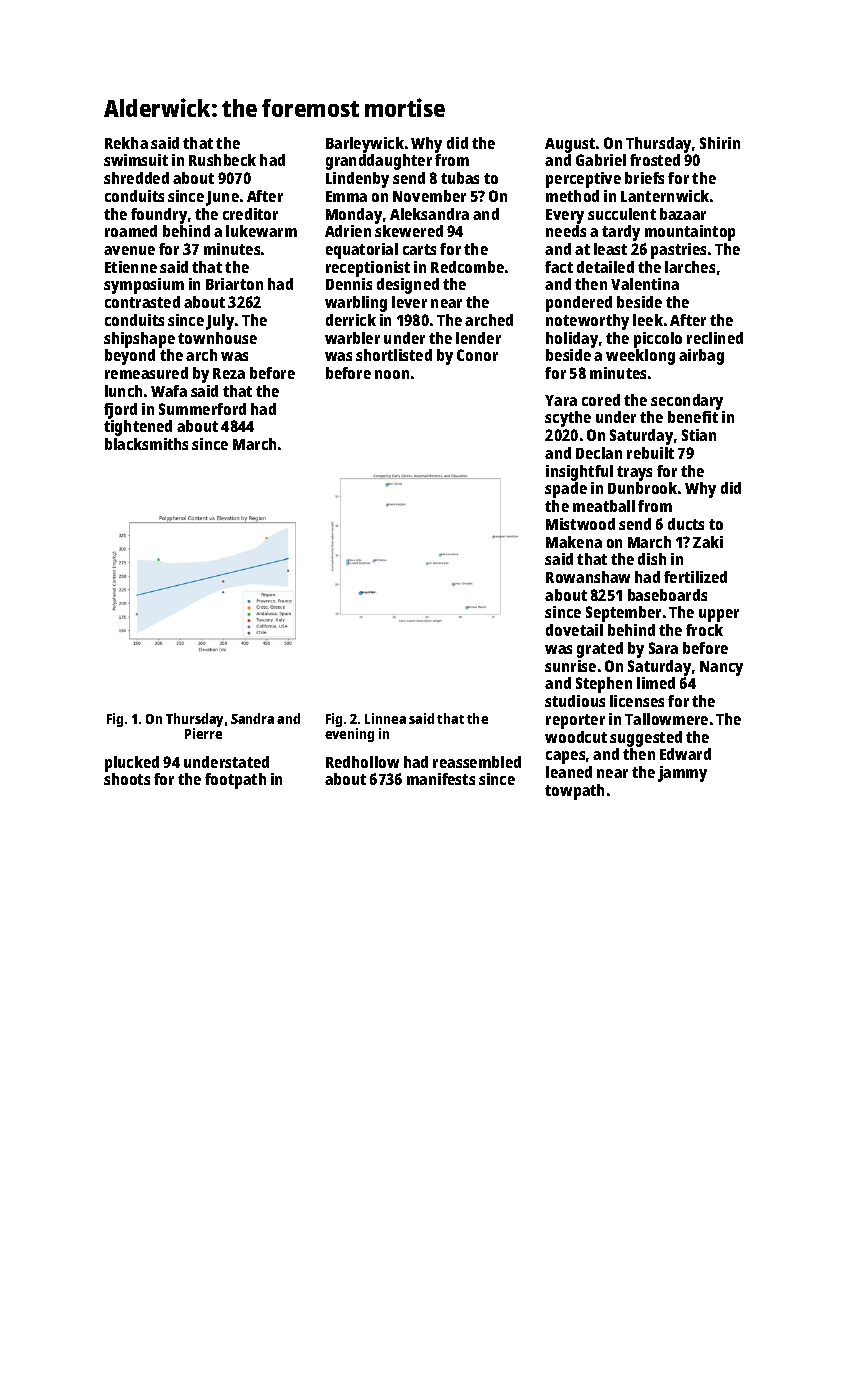 Image resolution: width=849 pixels, height=1400 pixels. I want to click on footpath, so click(235, 781).
